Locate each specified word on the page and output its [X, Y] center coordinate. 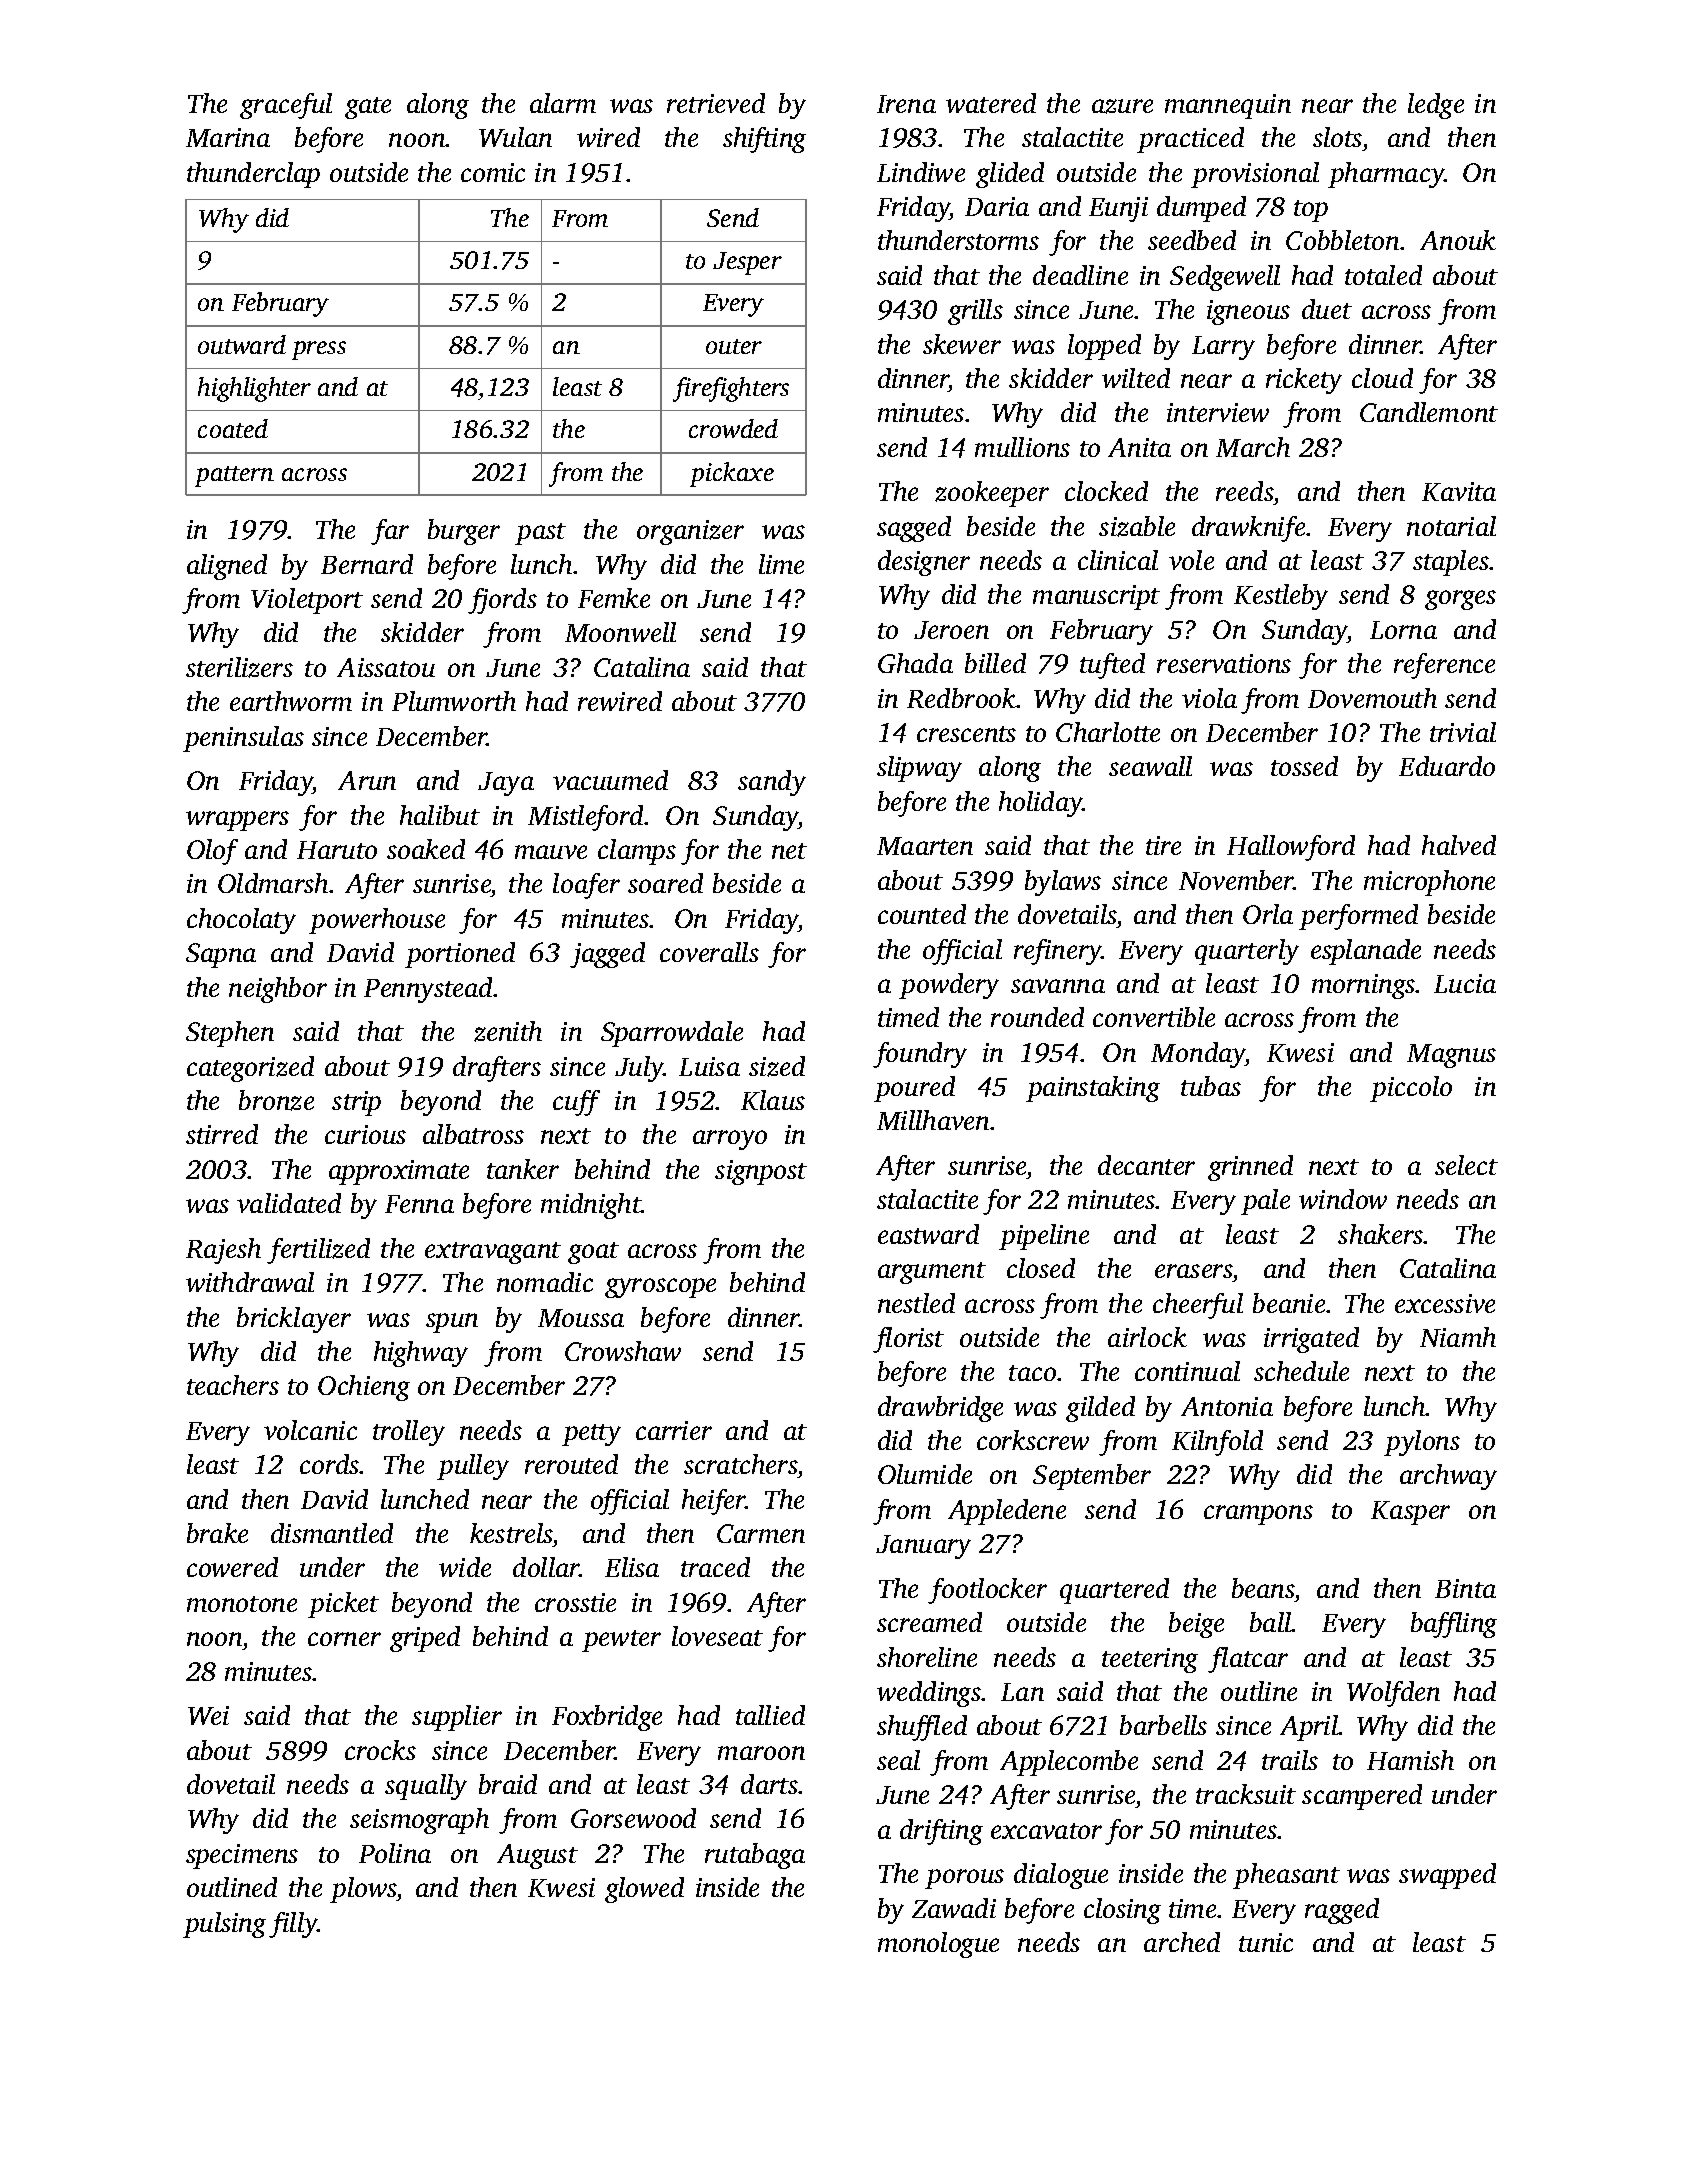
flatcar [1248, 1660]
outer [734, 346]
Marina [228, 137]
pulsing [224, 1925]
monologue [938, 1945]
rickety [1304, 381]
